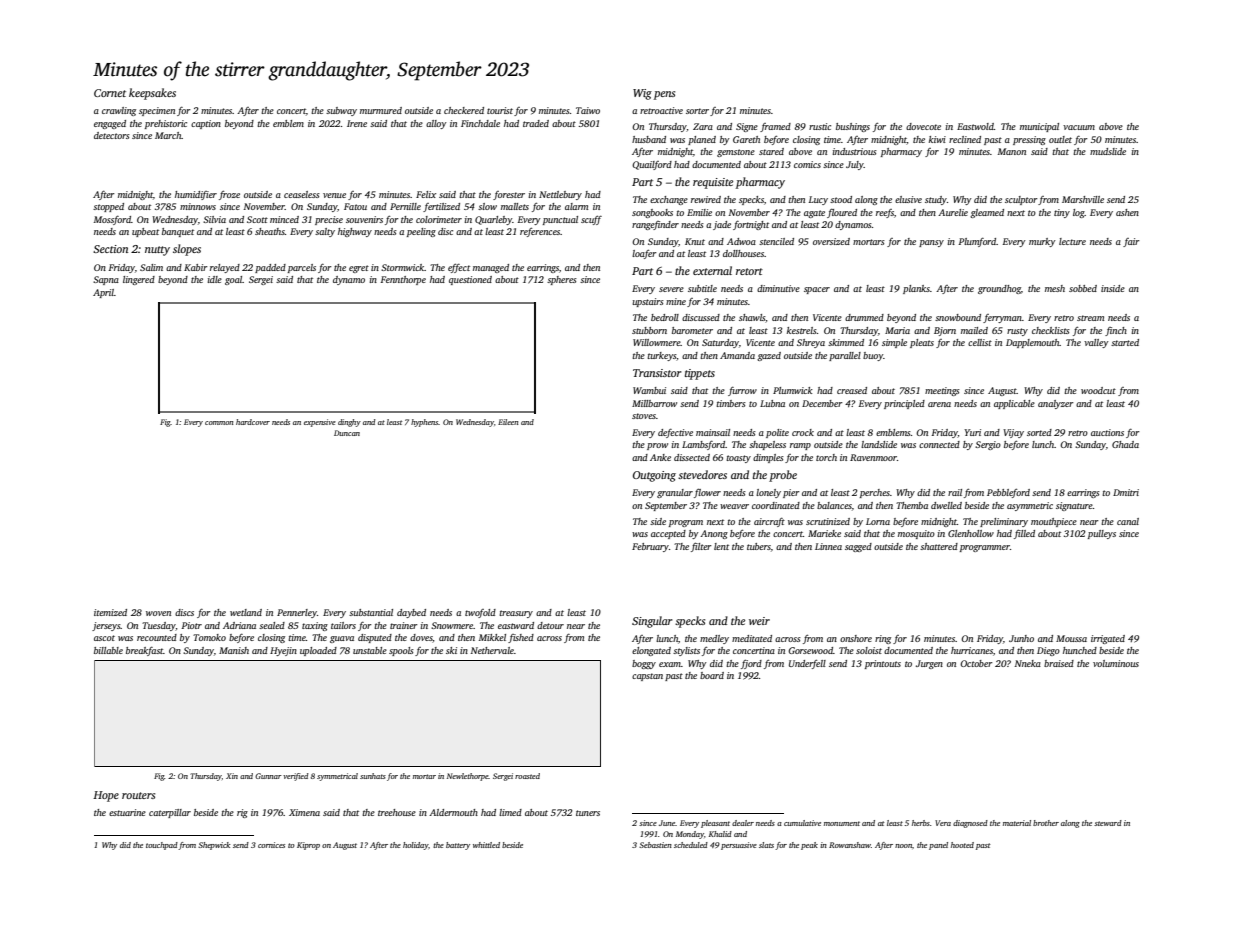 The width and height of the screenshot is (1233, 952). I want to click on Manon, so click(1012, 151).
